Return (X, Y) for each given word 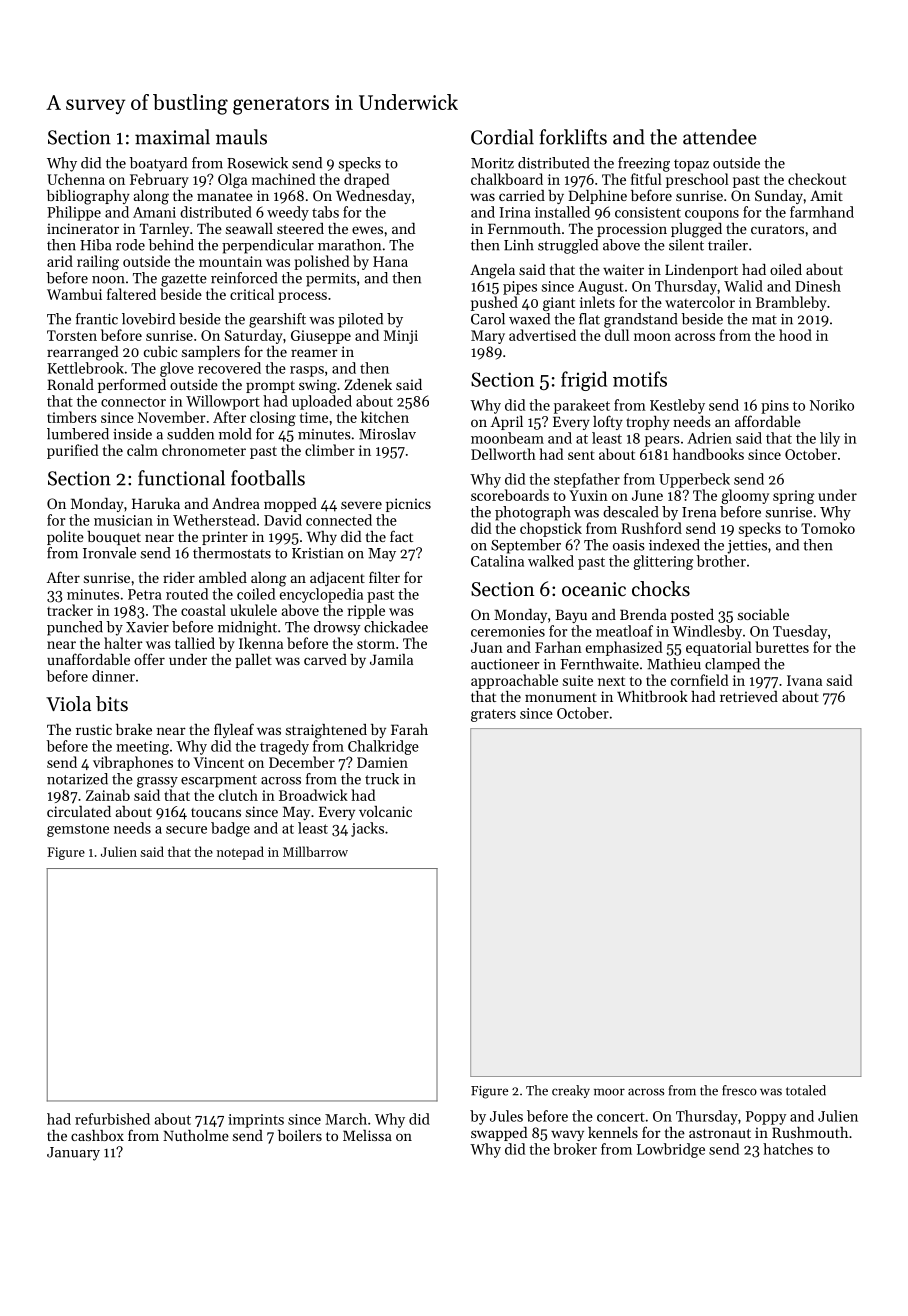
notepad (240, 853)
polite (65, 538)
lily (830, 439)
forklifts (573, 137)
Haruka (156, 503)
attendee (720, 137)
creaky (571, 1091)
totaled (806, 1090)
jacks (367, 829)
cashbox (97, 1135)
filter (384, 577)
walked (551, 561)
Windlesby (707, 632)
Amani (154, 212)
